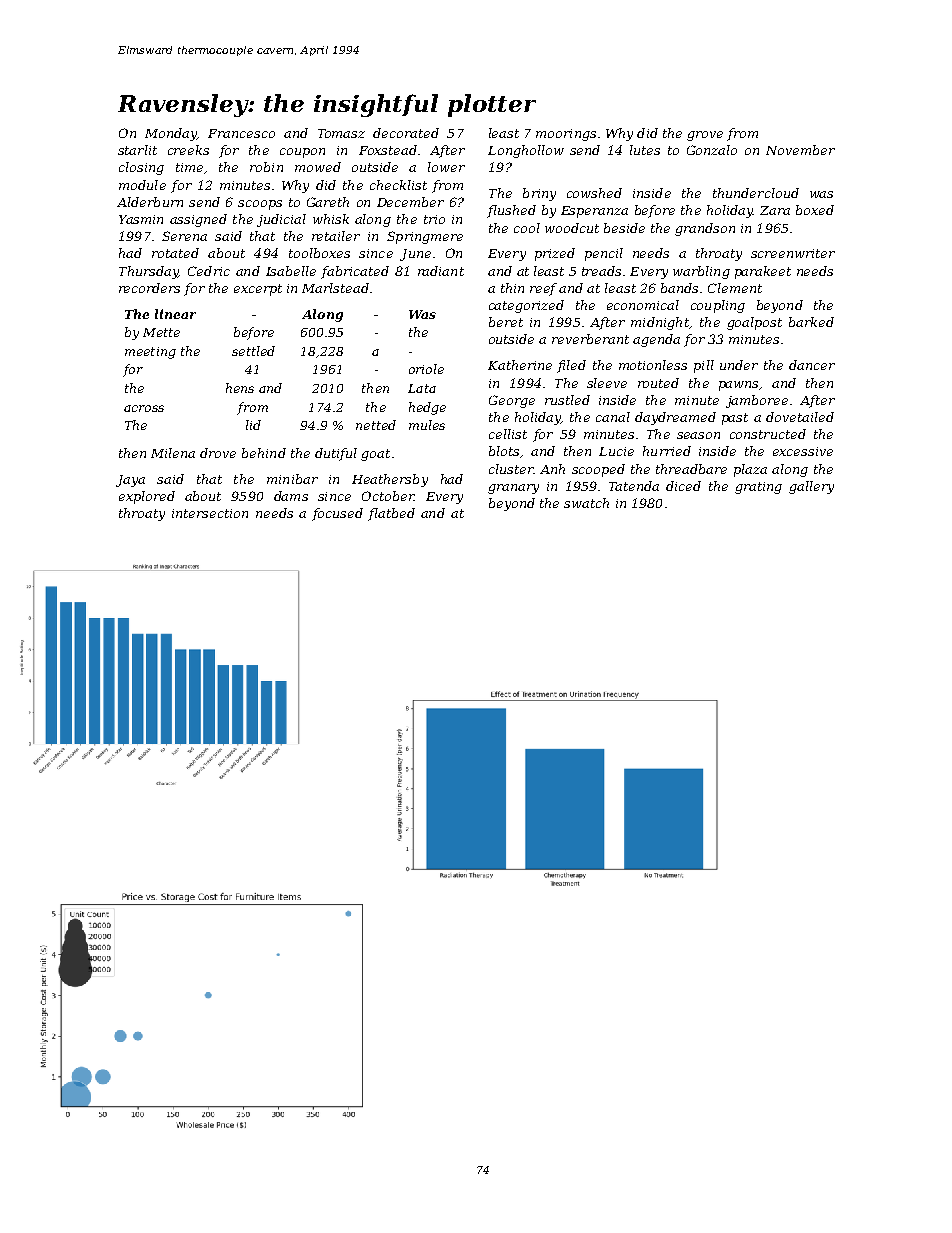 Image resolution: width=952 pixels, height=1233 pixels. What do you see at coordinates (594, 212) in the document?
I see `Esperanza` at bounding box center [594, 212].
